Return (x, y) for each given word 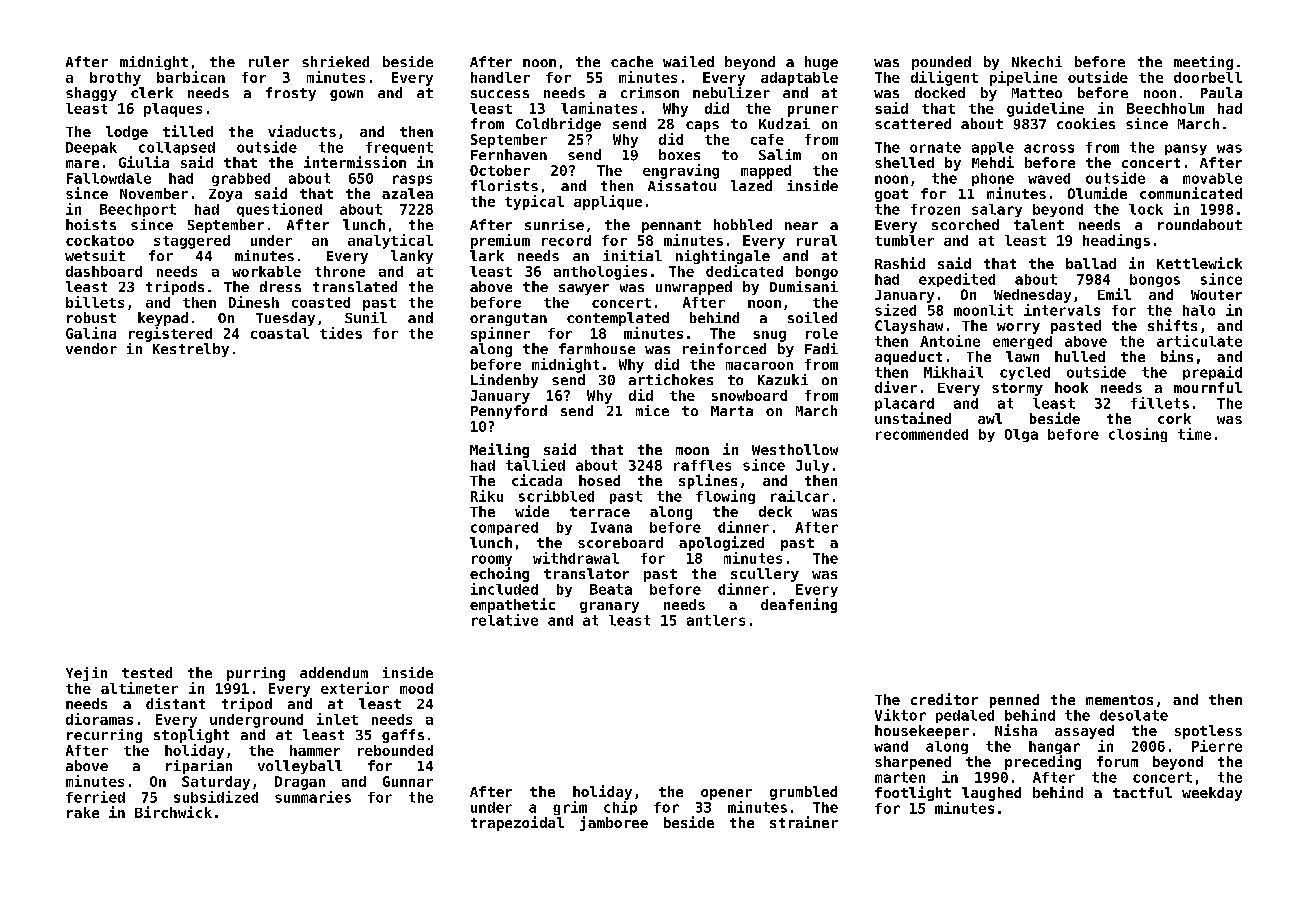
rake (83, 812)
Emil (1114, 294)
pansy (1186, 149)
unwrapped (694, 288)
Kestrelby (191, 350)
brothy (115, 79)
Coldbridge (558, 125)
